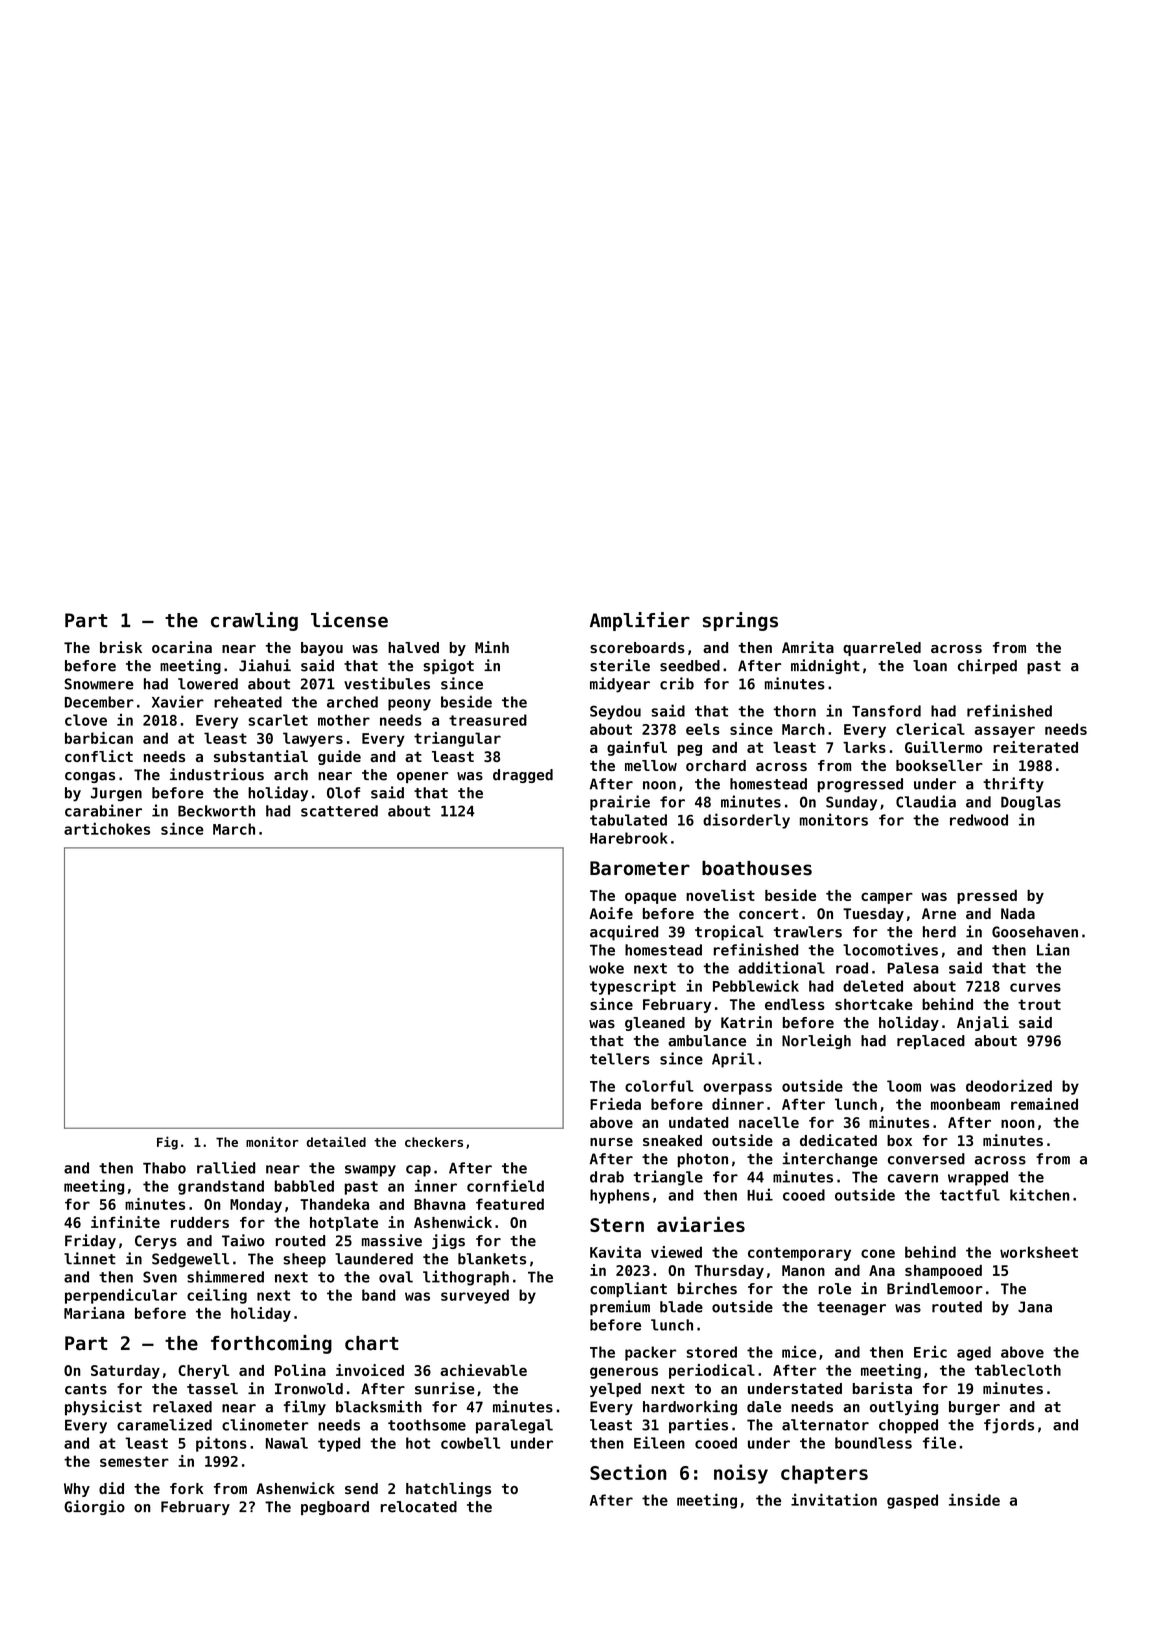  I want to click on woke, so click(606, 968).
